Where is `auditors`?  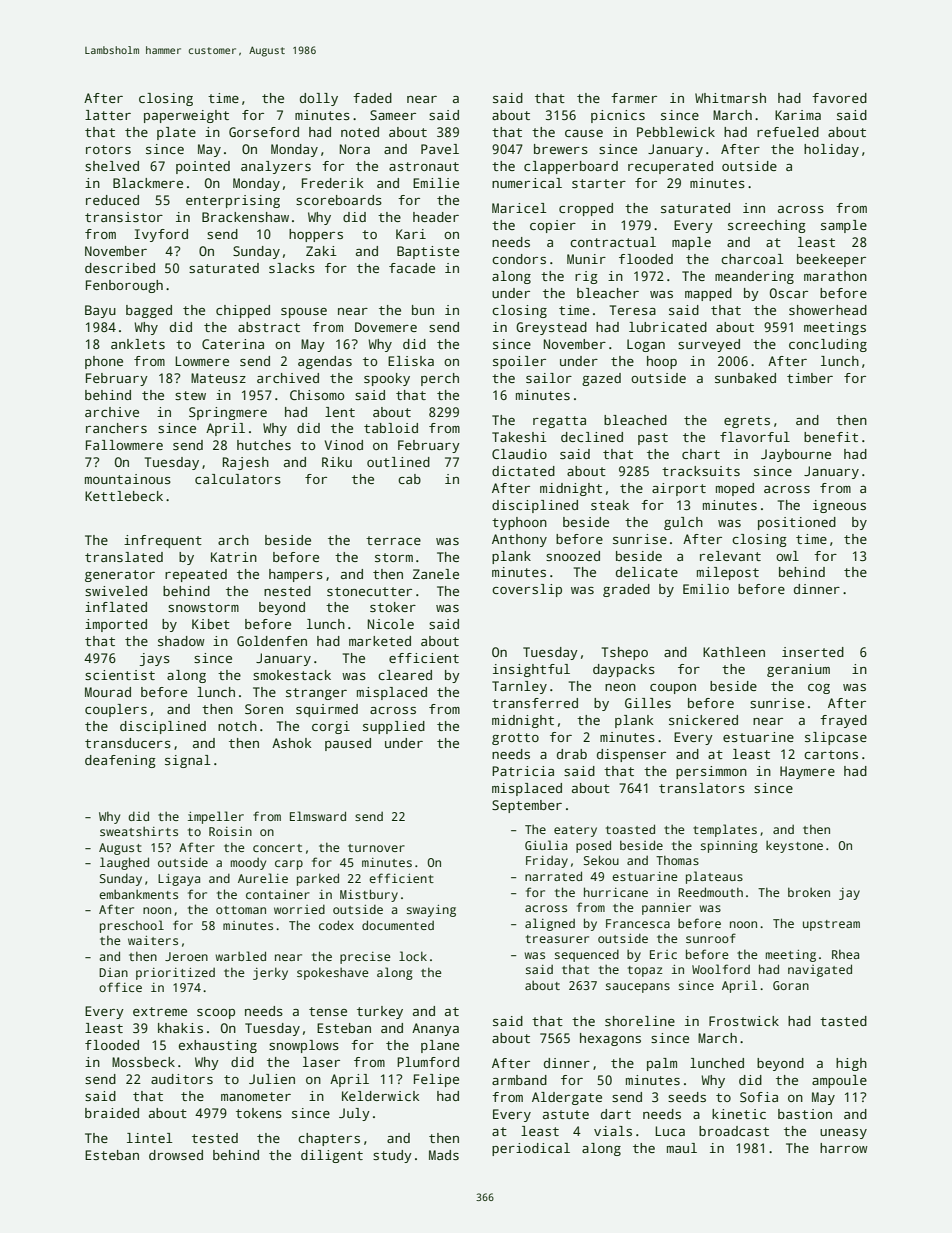 auditors is located at coordinates (182, 1079).
